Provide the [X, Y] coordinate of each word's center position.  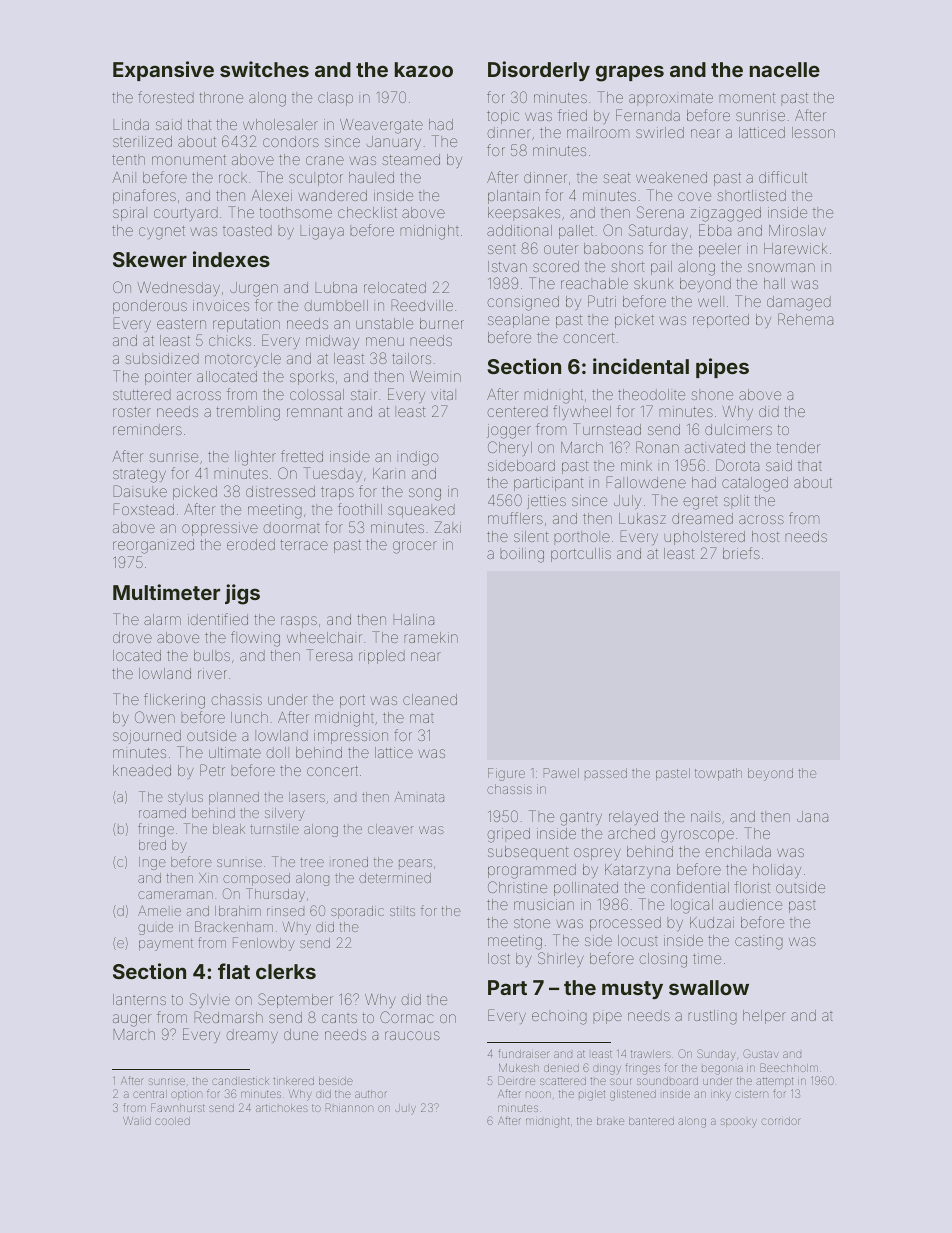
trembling [248, 413]
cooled [172, 1121]
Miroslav [797, 230]
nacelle [785, 69]
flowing [255, 639]
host [765, 536]
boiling [522, 555]
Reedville [422, 305]
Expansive [163, 71]
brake [610, 1121]
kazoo [424, 69]
